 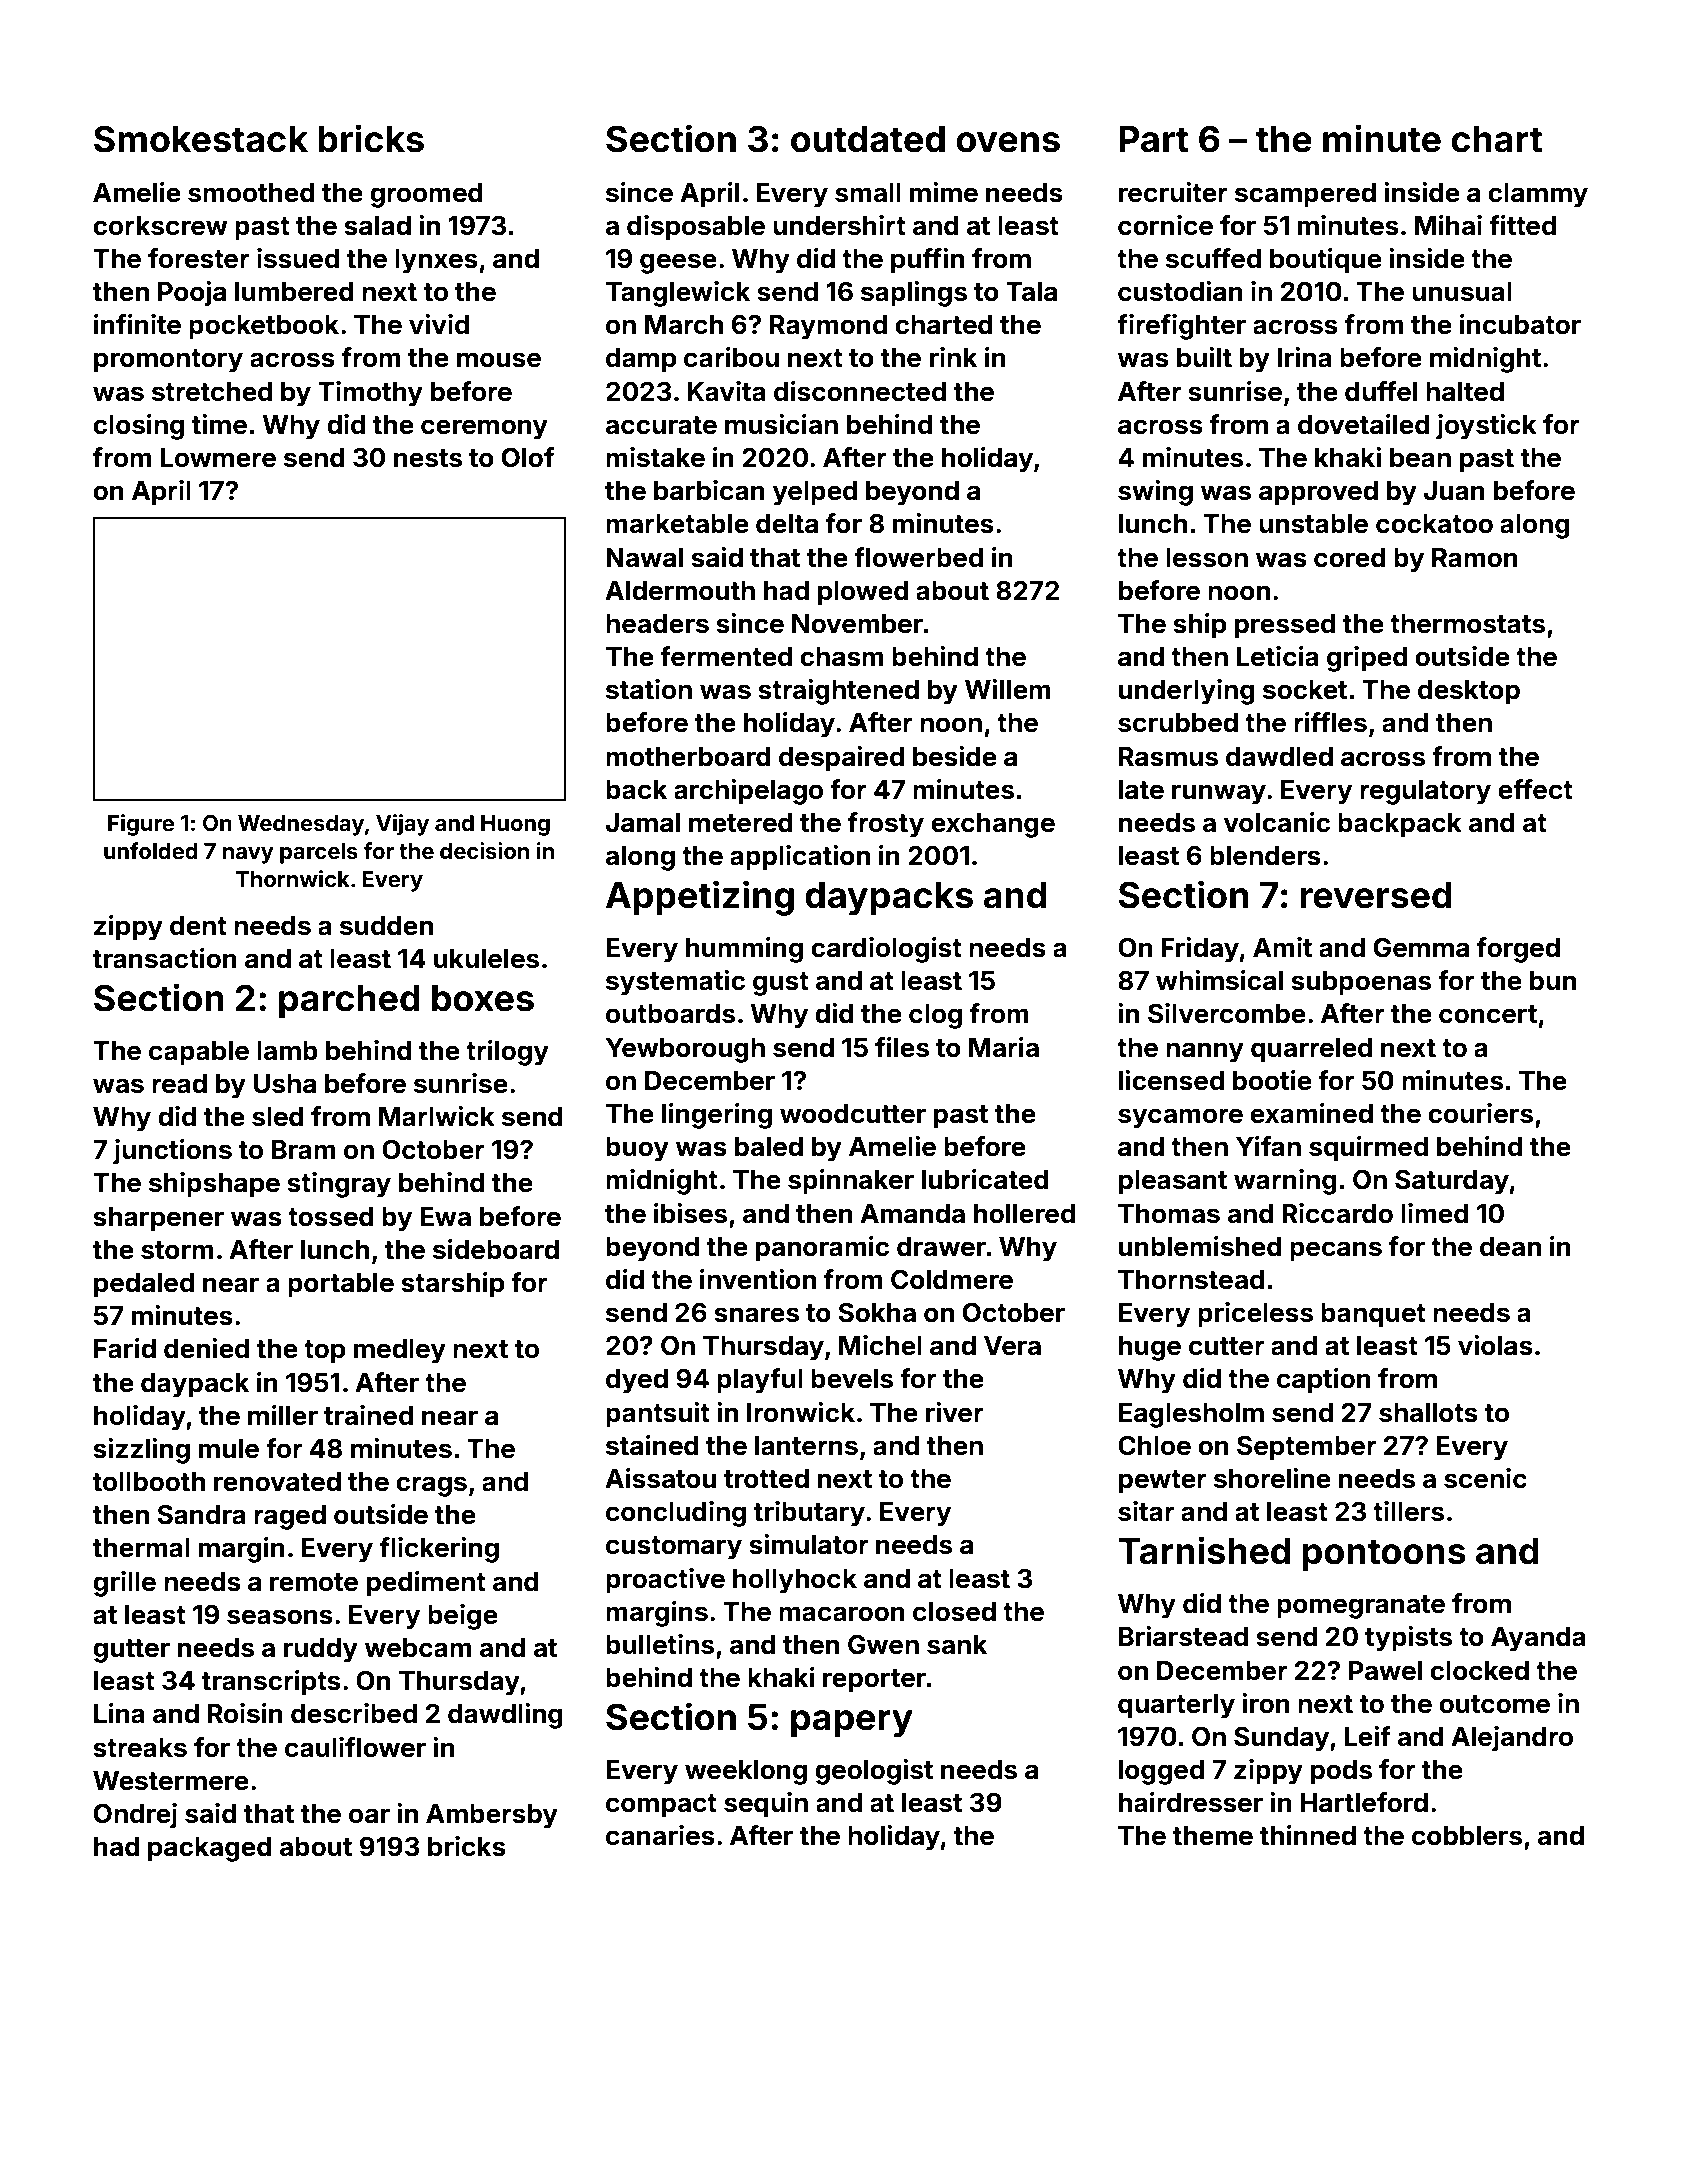 What do you see at coordinates (125, 1348) in the screenshot?
I see `Farid` at bounding box center [125, 1348].
